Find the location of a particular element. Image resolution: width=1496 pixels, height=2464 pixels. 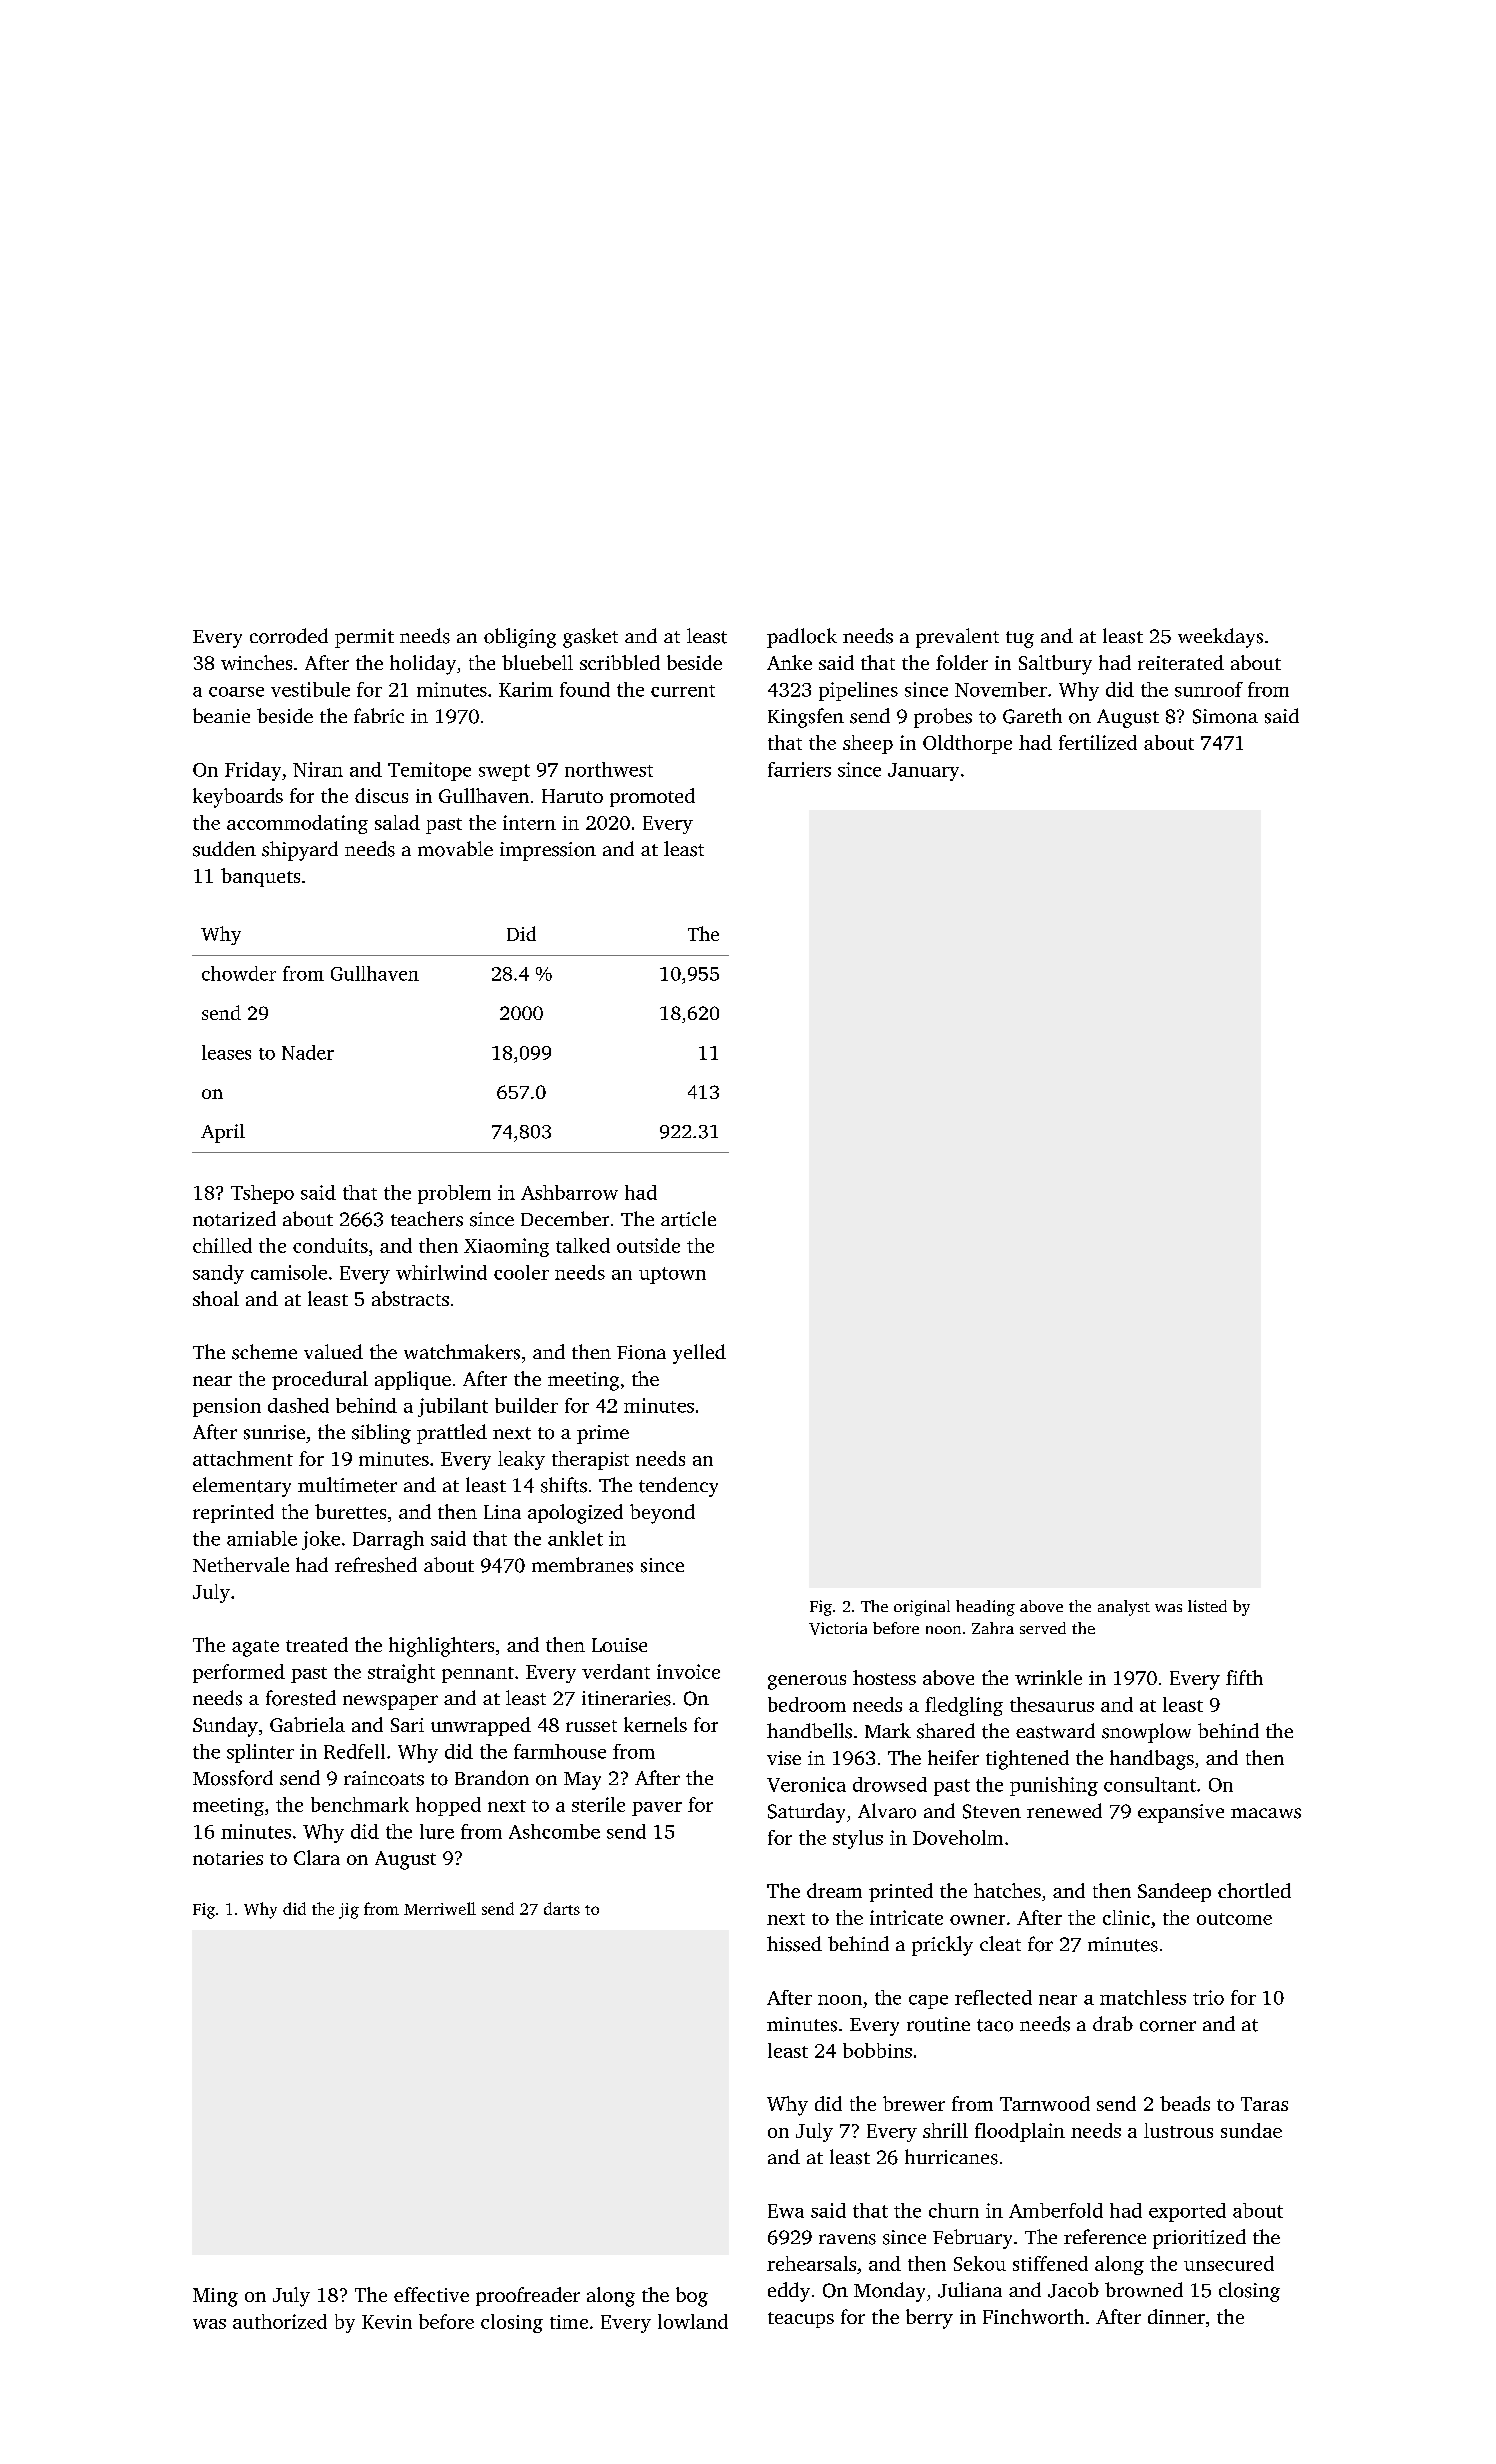

article is located at coordinates (688, 1219).
